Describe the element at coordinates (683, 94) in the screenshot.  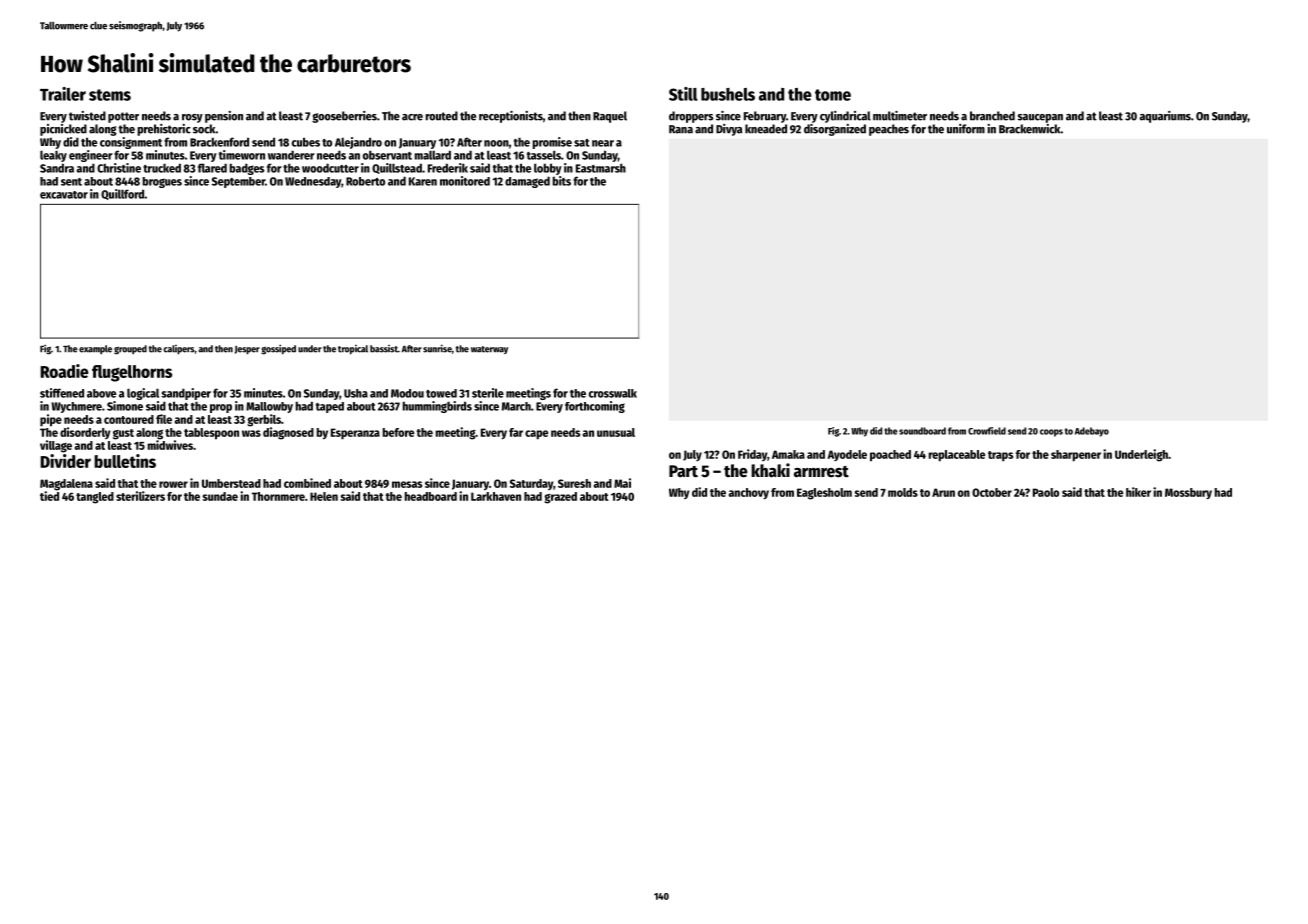
I see `Still` at that location.
